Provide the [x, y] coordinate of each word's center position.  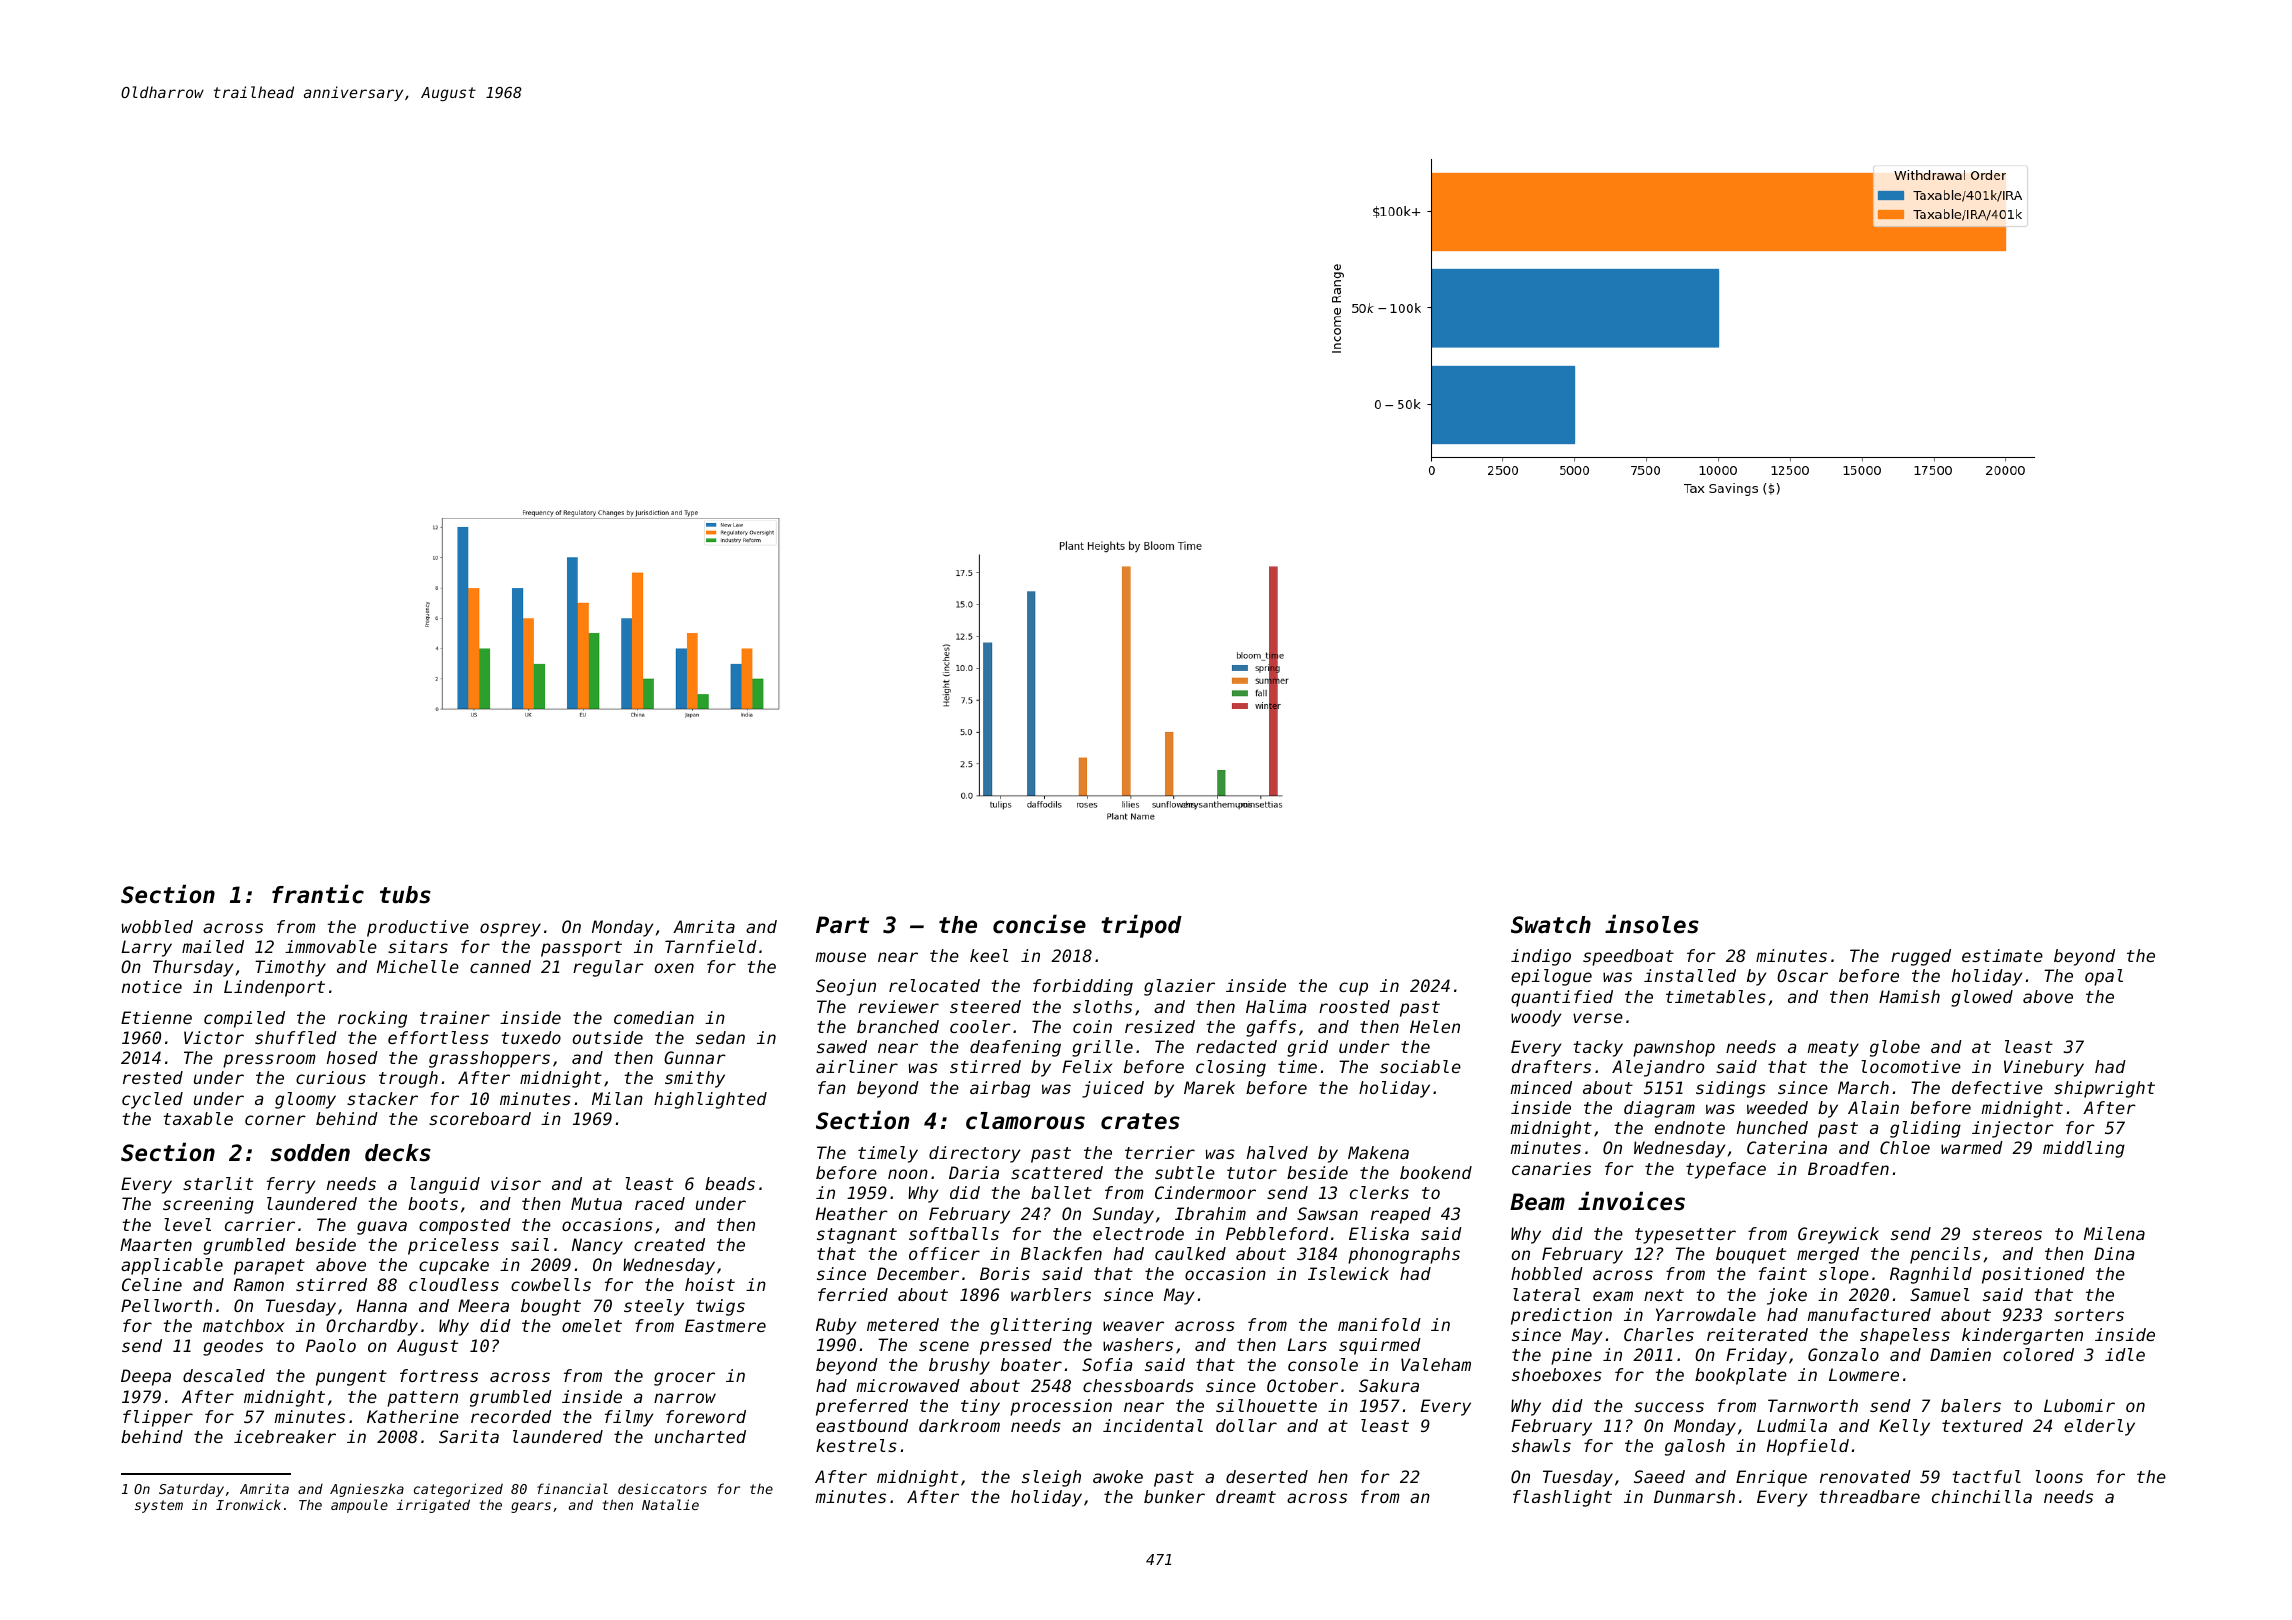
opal [2104, 977]
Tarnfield [711, 946]
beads [730, 1183]
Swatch [1551, 925]
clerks [1379, 1192]
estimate [2002, 955]
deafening [1015, 1048]
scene [944, 1346]
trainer [455, 1017]
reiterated [1757, 1334]
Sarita [469, 1436]
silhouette [1266, 1405]
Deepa [146, 1377]
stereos [2007, 1234]
